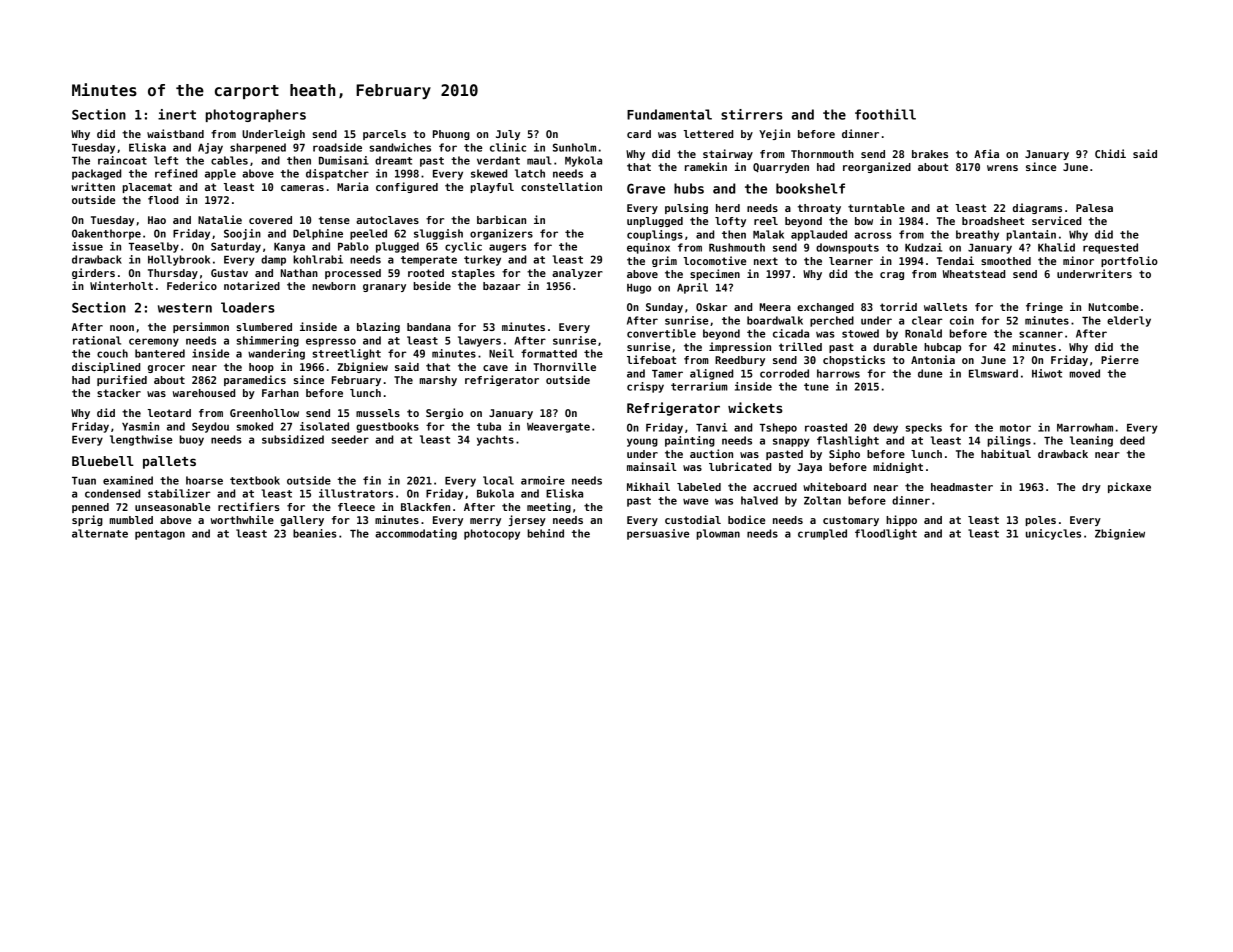  What do you see at coordinates (885, 114) in the screenshot?
I see `foothill` at bounding box center [885, 114].
